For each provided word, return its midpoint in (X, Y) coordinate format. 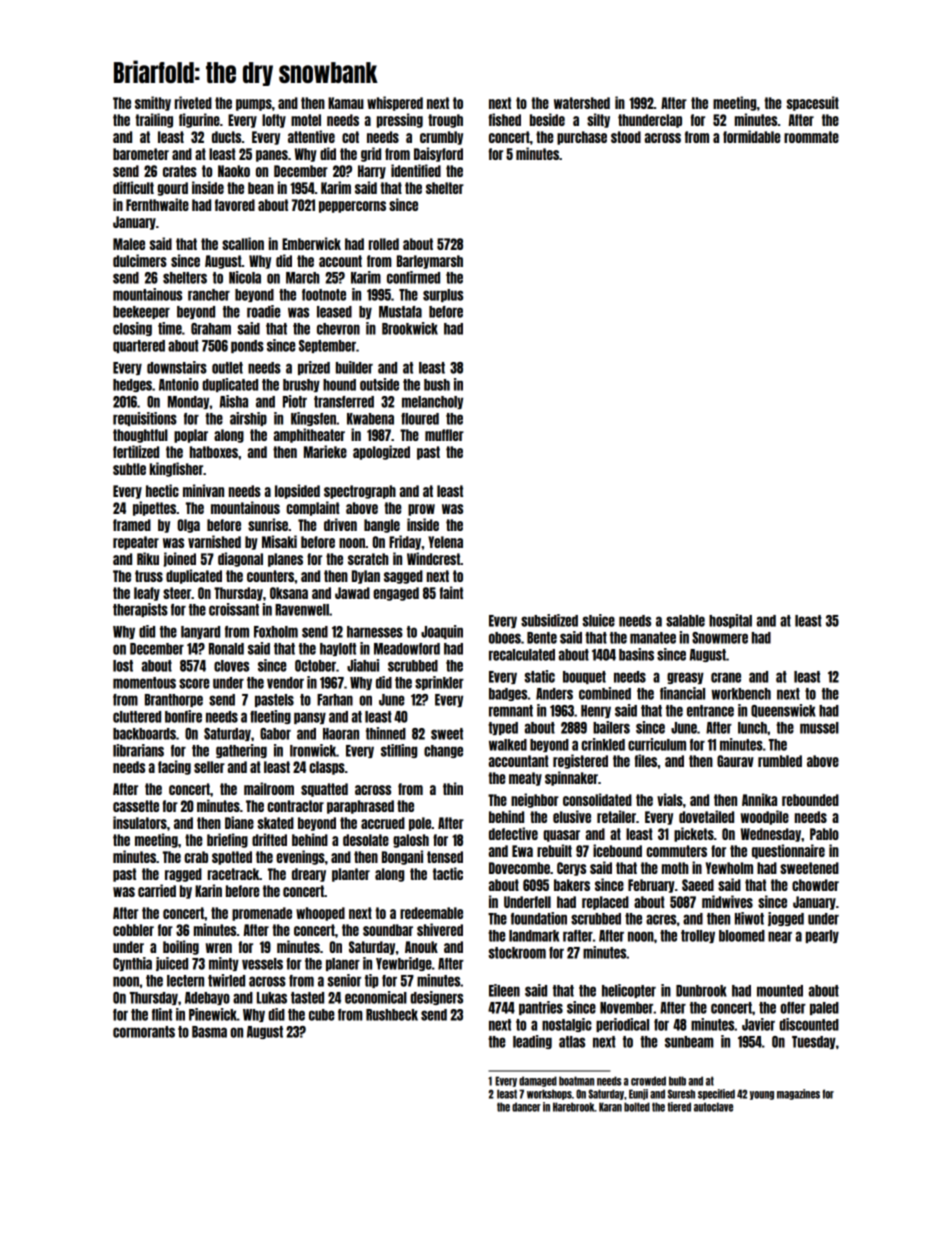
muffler (444, 435)
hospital (730, 621)
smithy (153, 103)
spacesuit (813, 103)
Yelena (445, 542)
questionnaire (788, 851)
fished (504, 119)
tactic (448, 873)
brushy (301, 385)
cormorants (144, 1032)
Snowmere (720, 638)
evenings (300, 857)
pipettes (154, 508)
